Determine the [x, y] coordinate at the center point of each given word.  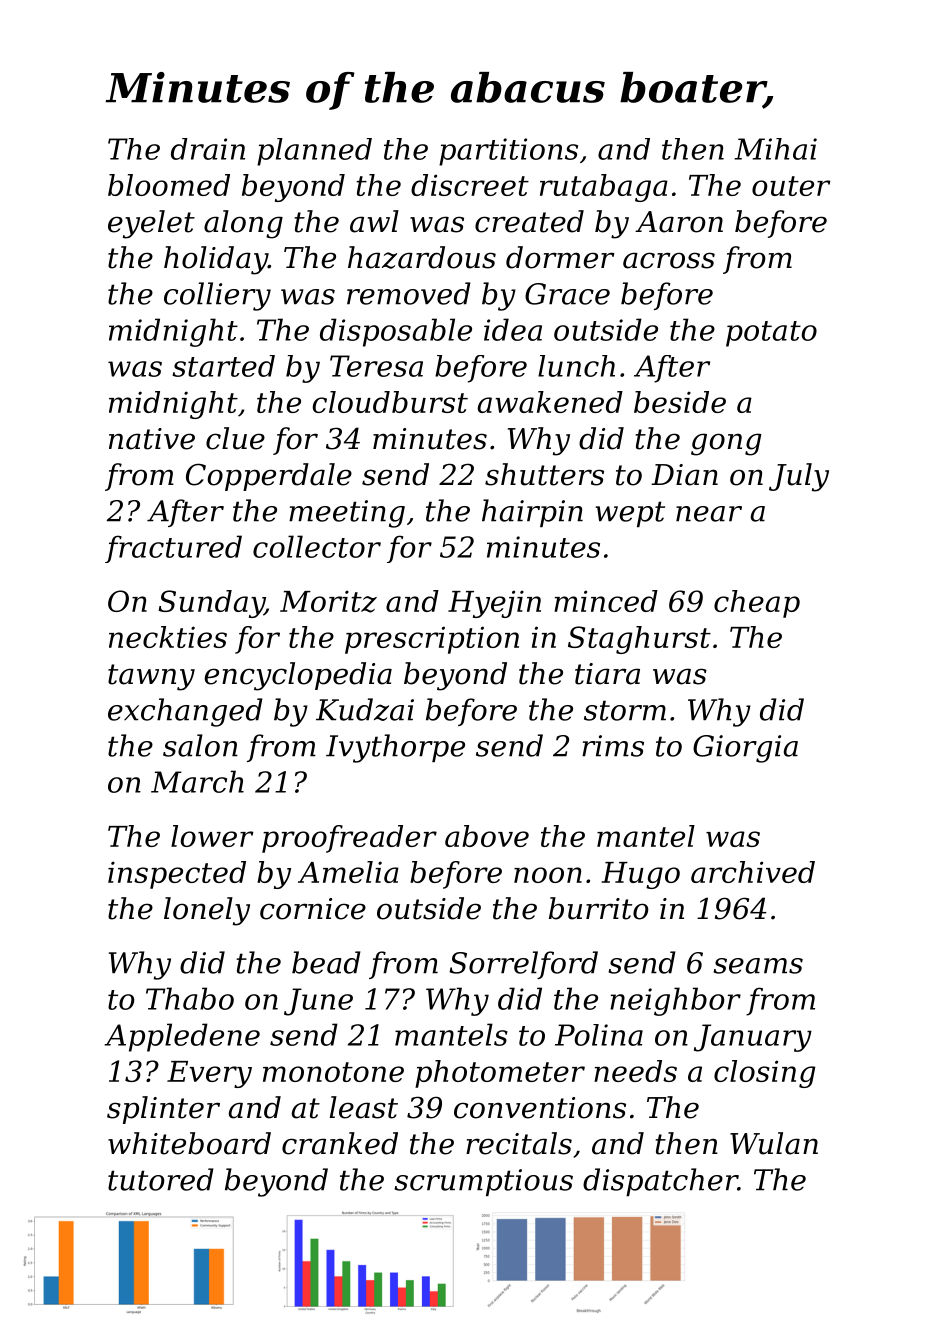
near [709, 514]
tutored [161, 1179]
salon [200, 745]
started [223, 366]
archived [753, 872]
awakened [550, 402]
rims [613, 746]
